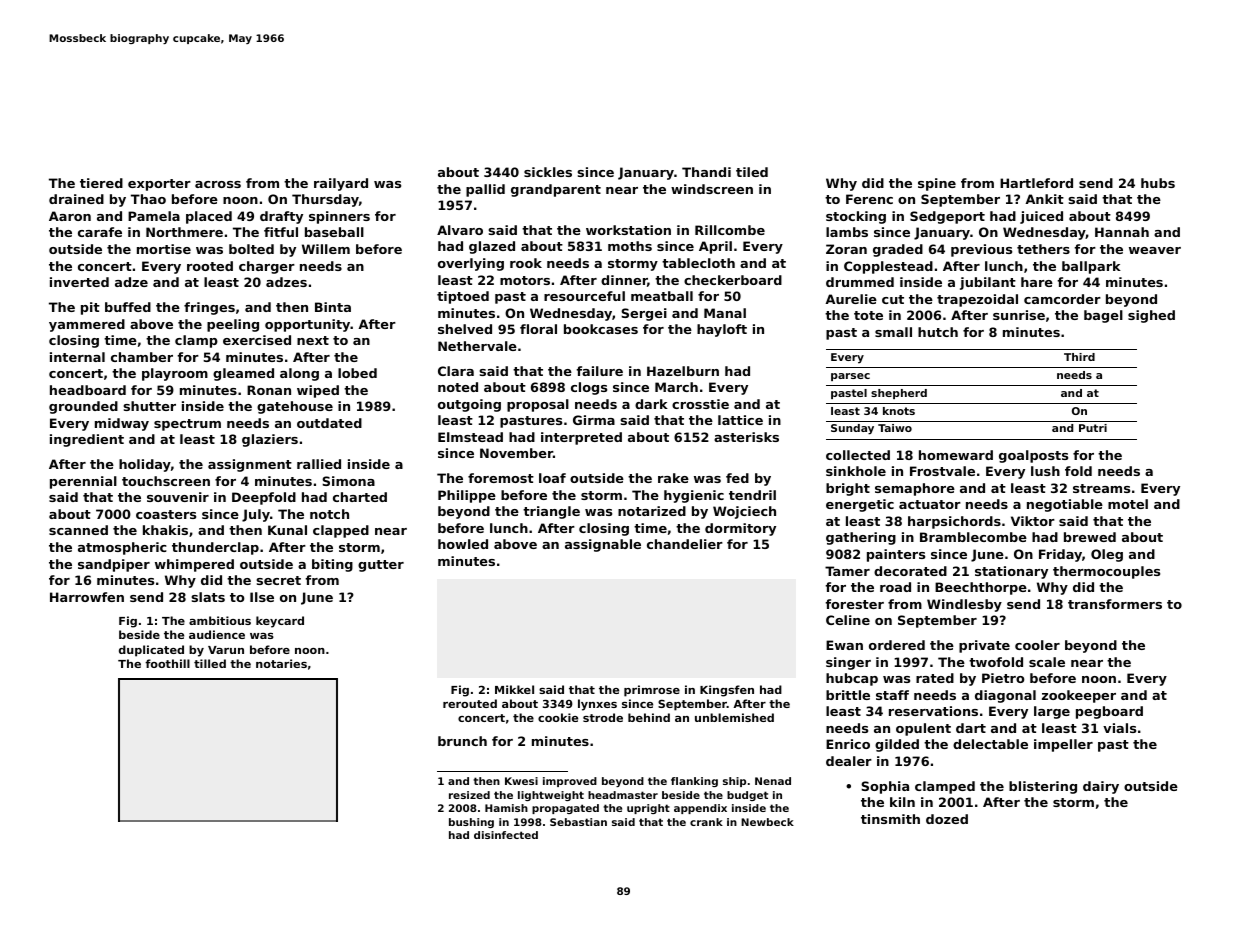 Image resolution: width=1233 pixels, height=952 pixels. Describe the element at coordinates (1158, 183) in the screenshot. I see `hubs` at that location.
